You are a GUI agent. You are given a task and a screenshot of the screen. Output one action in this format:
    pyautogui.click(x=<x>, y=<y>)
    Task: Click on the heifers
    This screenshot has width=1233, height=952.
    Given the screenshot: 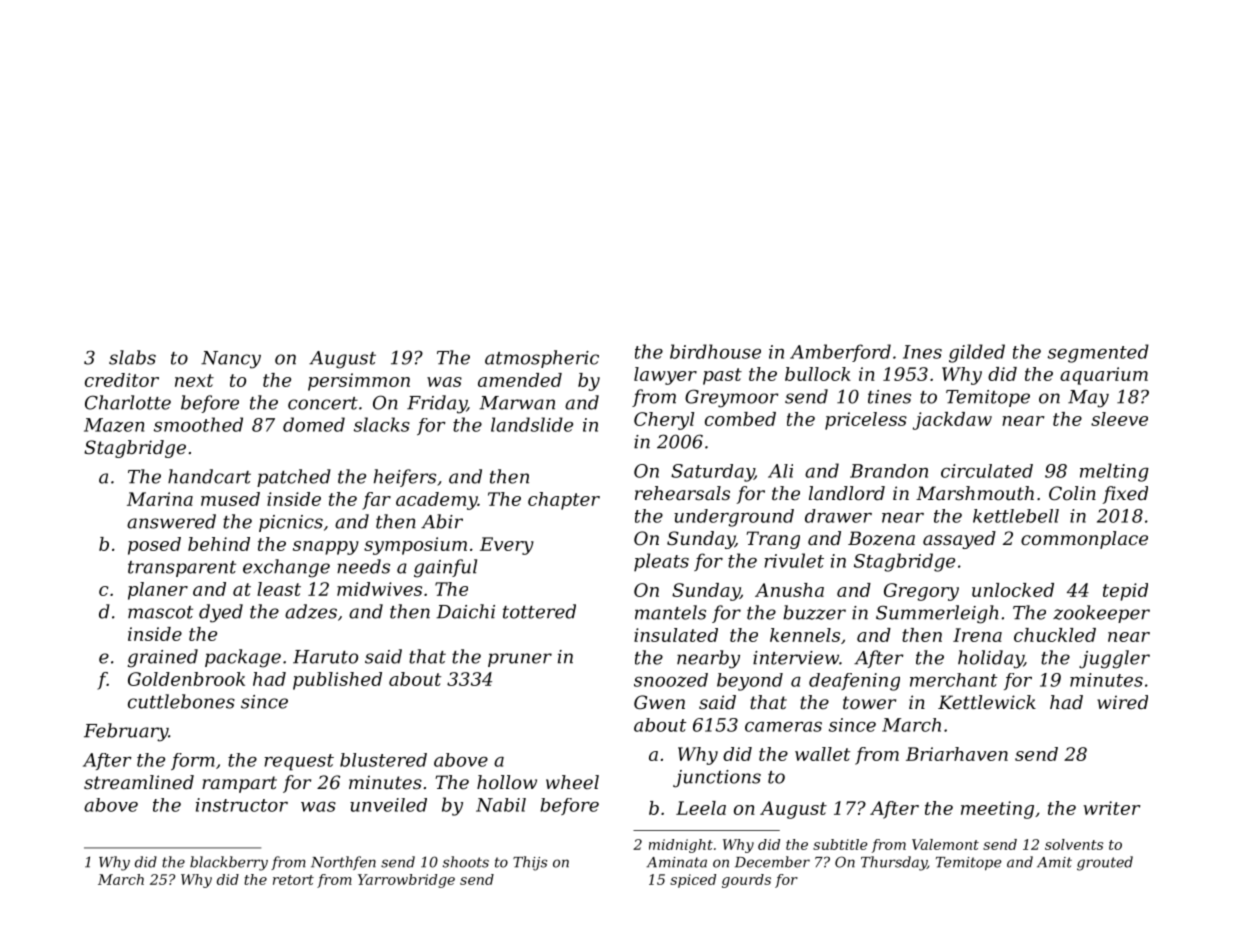 What is the action you would take?
    pyautogui.click(x=405, y=478)
